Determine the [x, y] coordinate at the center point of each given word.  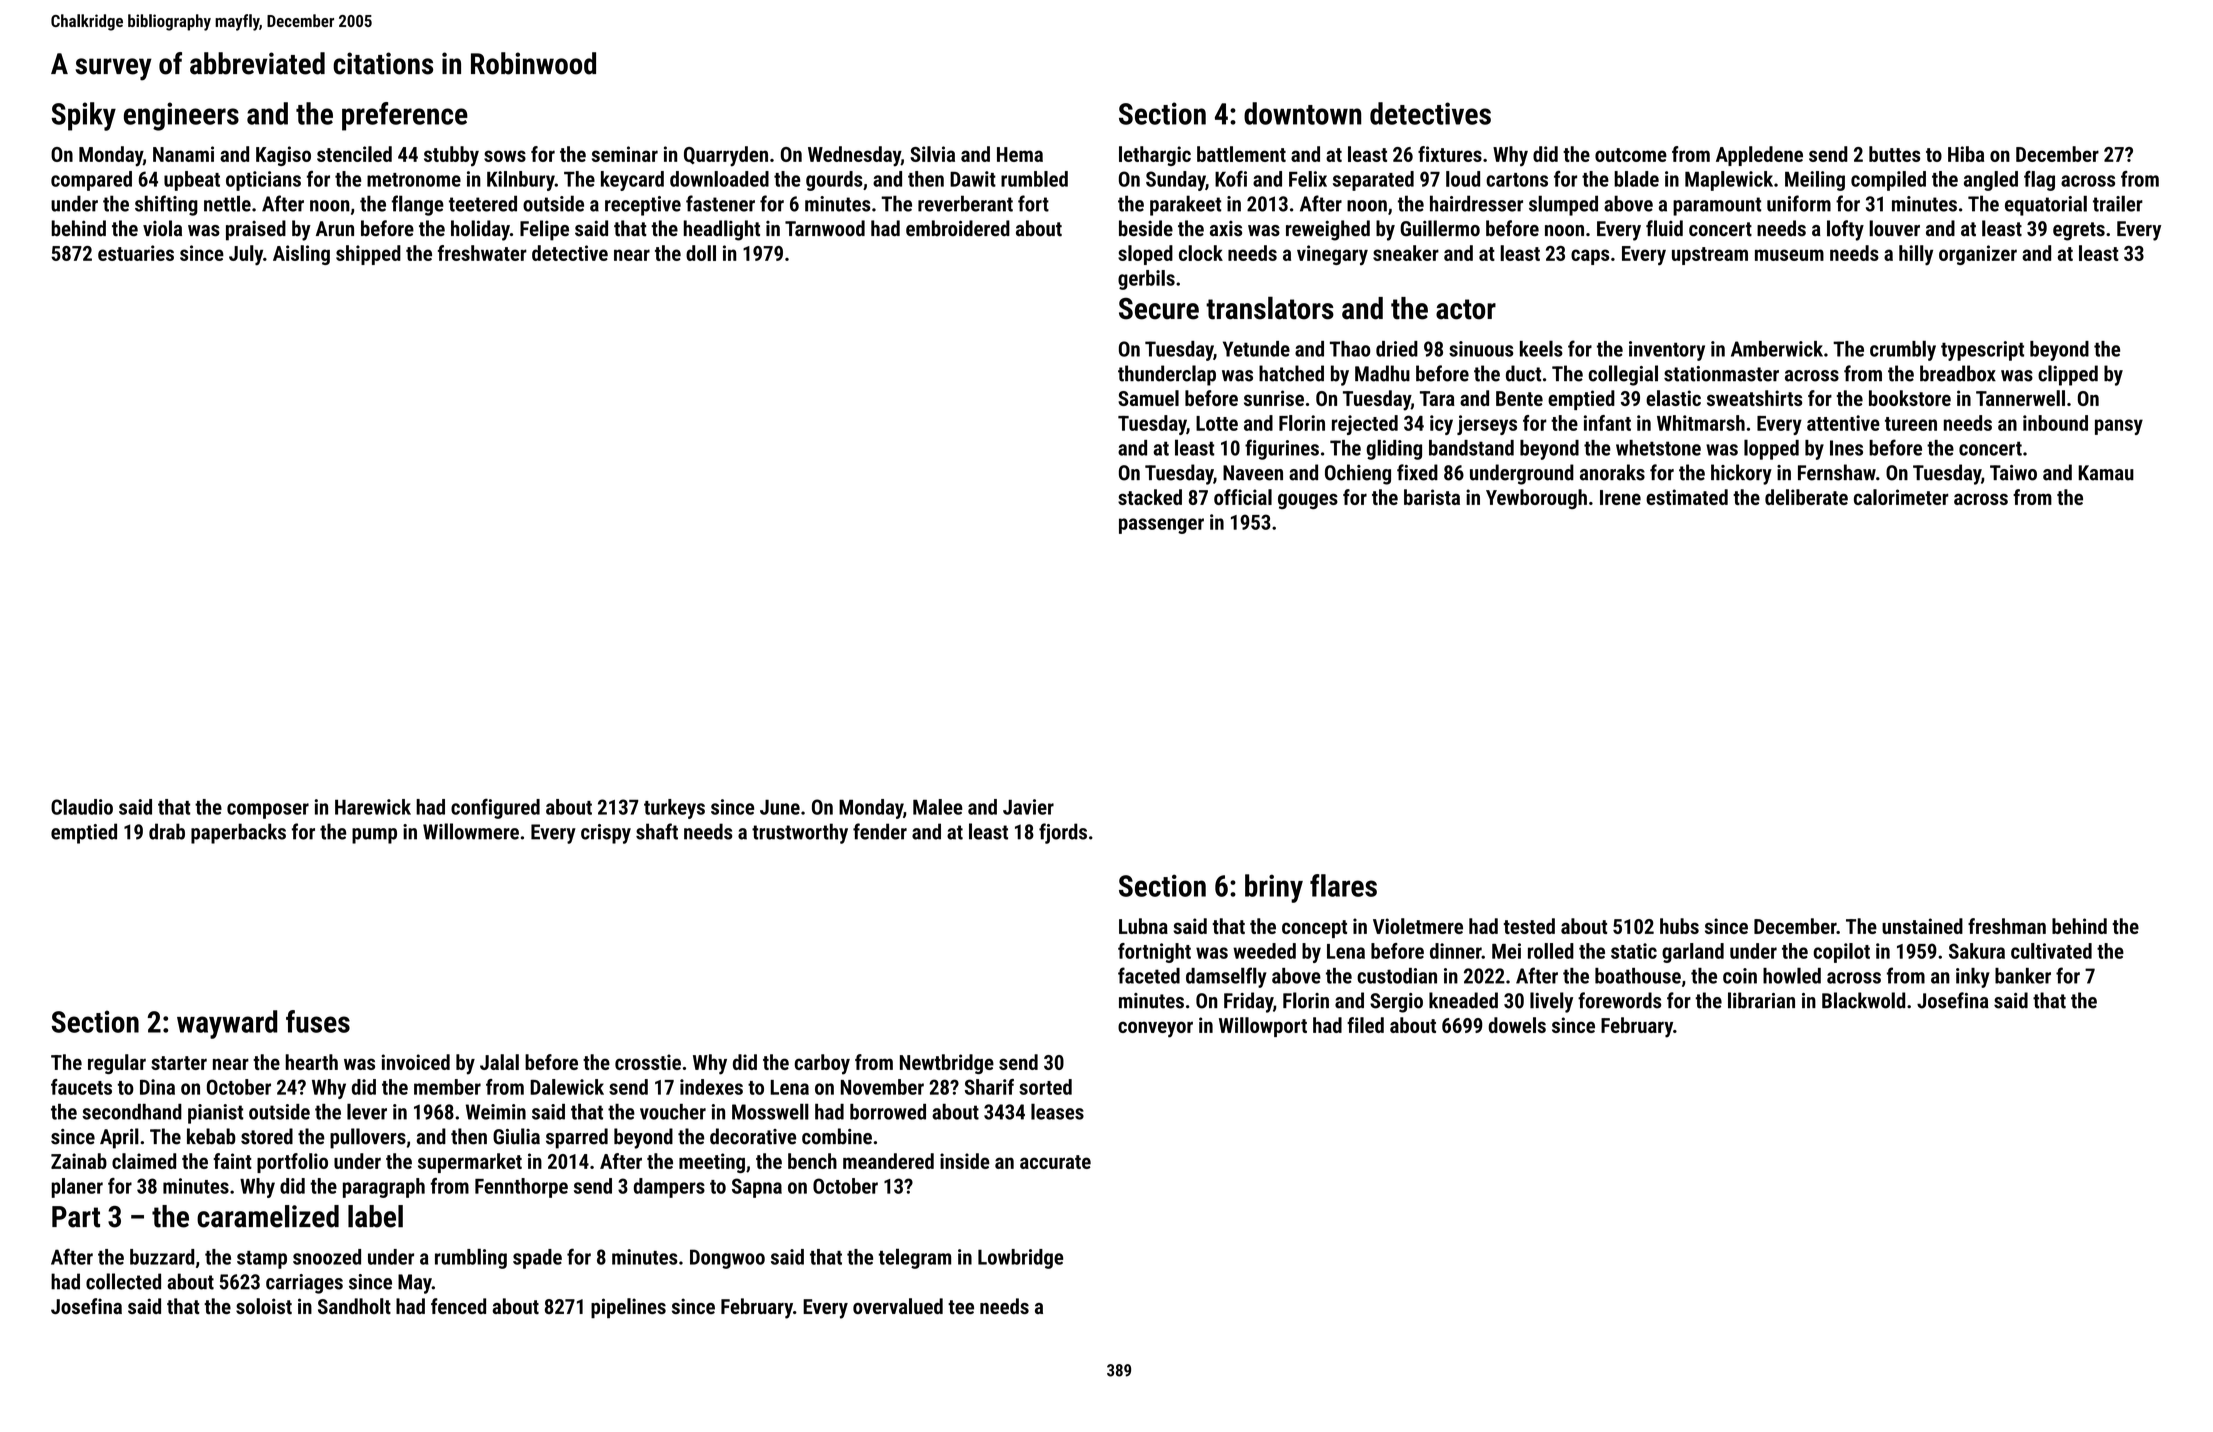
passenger [1161, 526]
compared [91, 181]
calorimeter [1901, 497]
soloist [264, 1306]
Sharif [989, 1087]
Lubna [1143, 926]
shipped [368, 255]
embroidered [958, 228]
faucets [81, 1087]
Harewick [373, 807]
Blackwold [1863, 1000]
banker [2023, 976]
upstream [1710, 256]
